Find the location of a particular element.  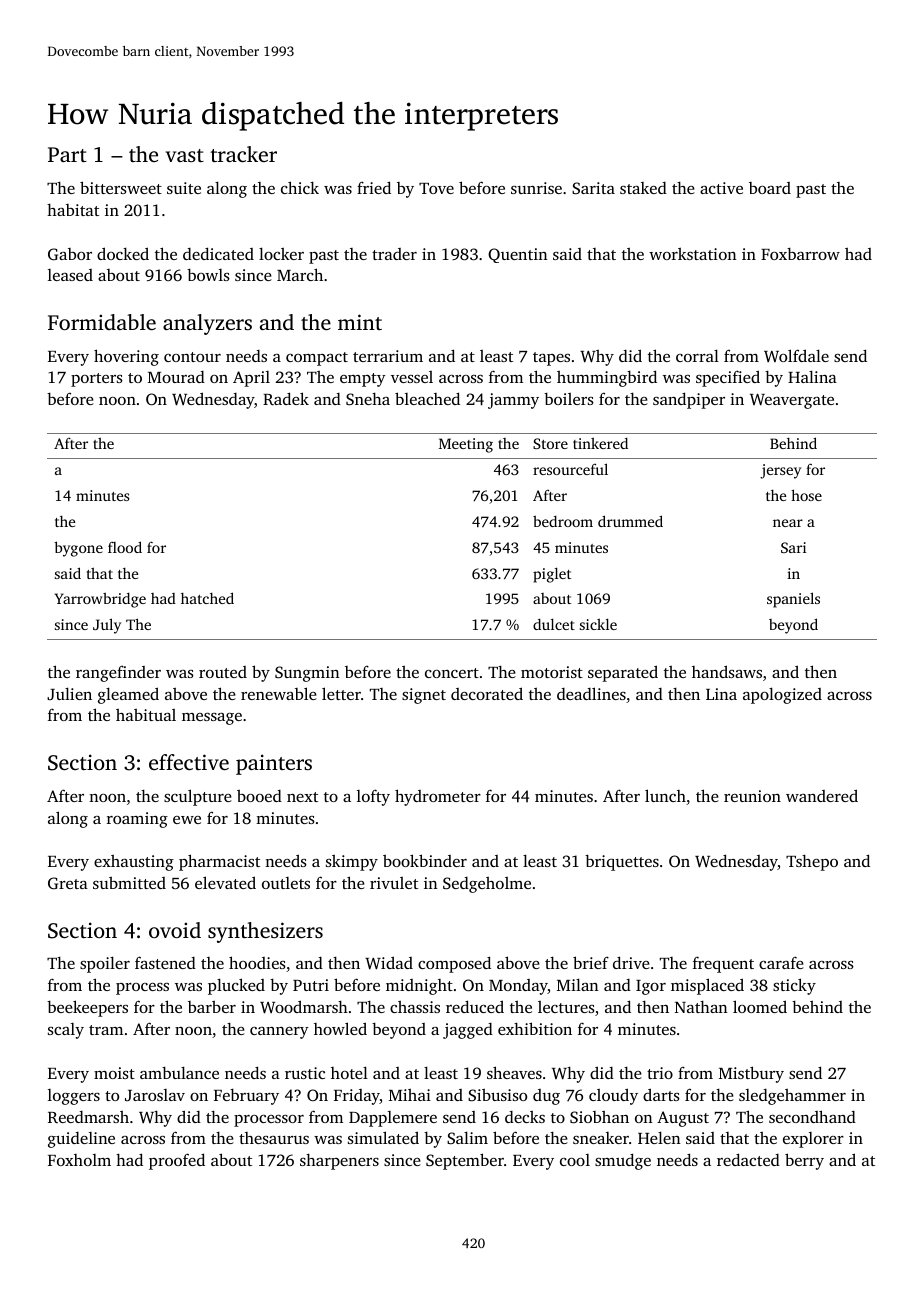

Quentin is located at coordinates (518, 255).
